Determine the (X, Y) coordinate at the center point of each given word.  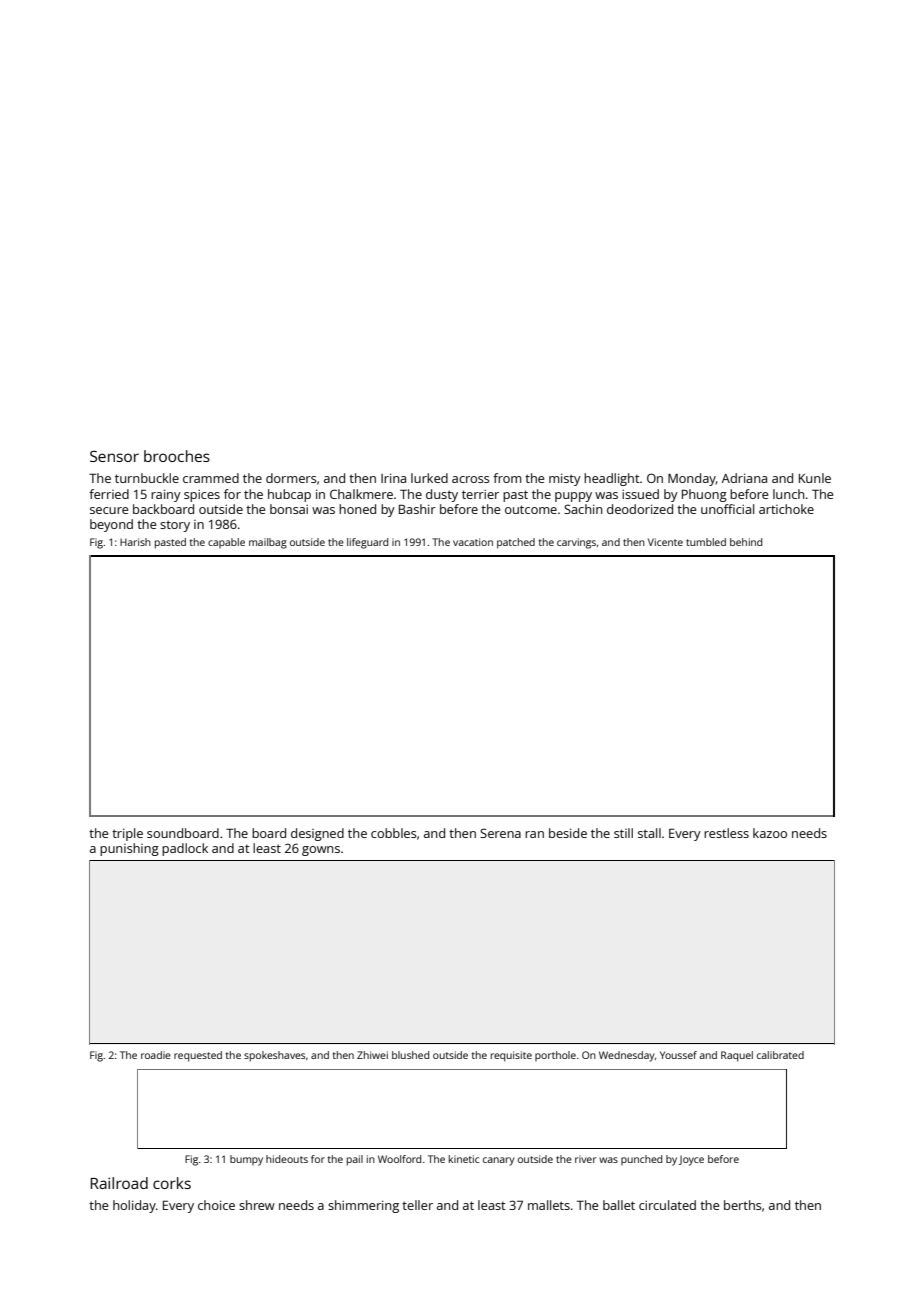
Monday (692, 479)
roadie (156, 1055)
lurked (429, 478)
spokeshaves (274, 1056)
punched (641, 1160)
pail (355, 1160)
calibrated (780, 1055)
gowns (321, 851)
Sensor (114, 456)
